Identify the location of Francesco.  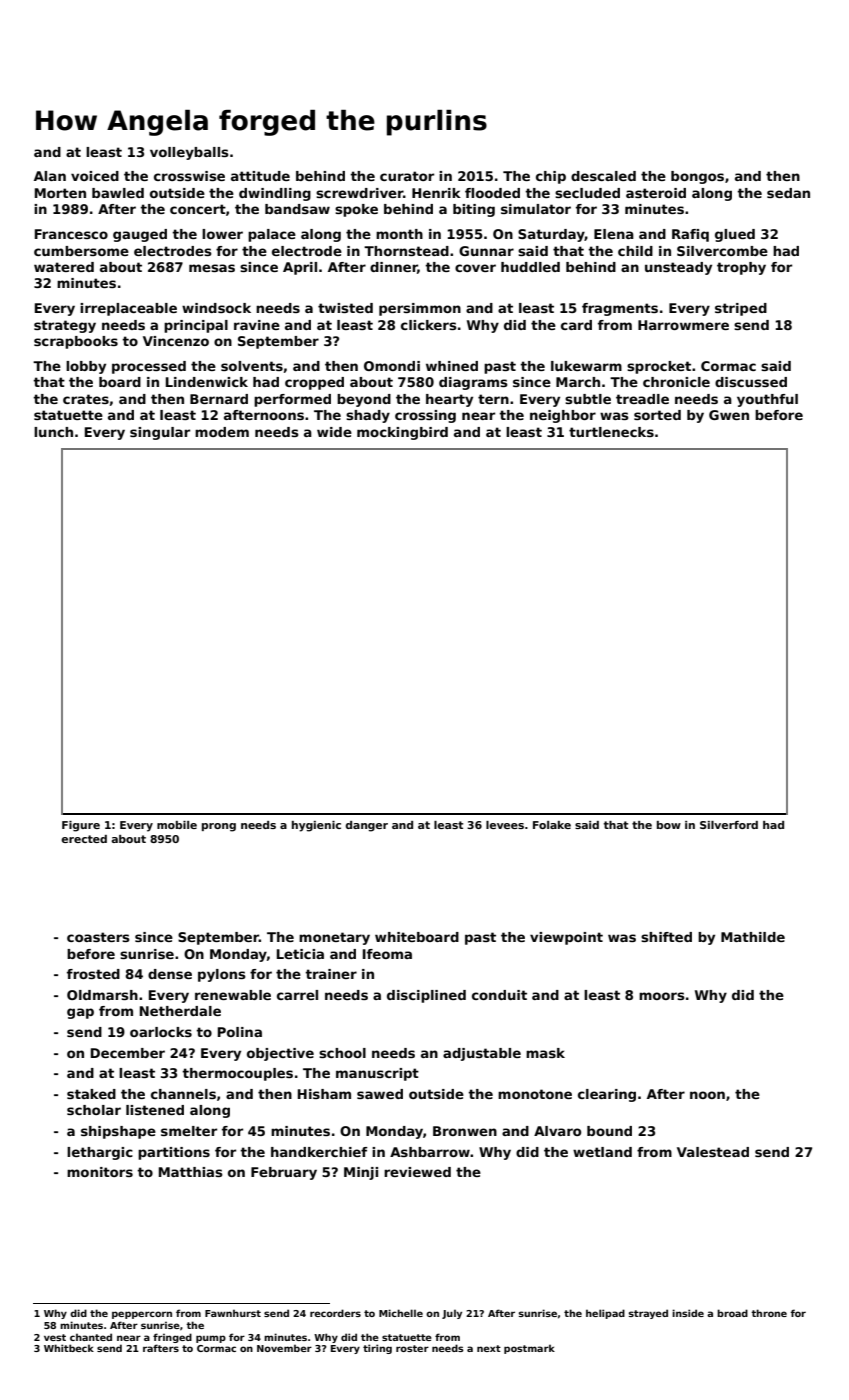
(71, 234).
